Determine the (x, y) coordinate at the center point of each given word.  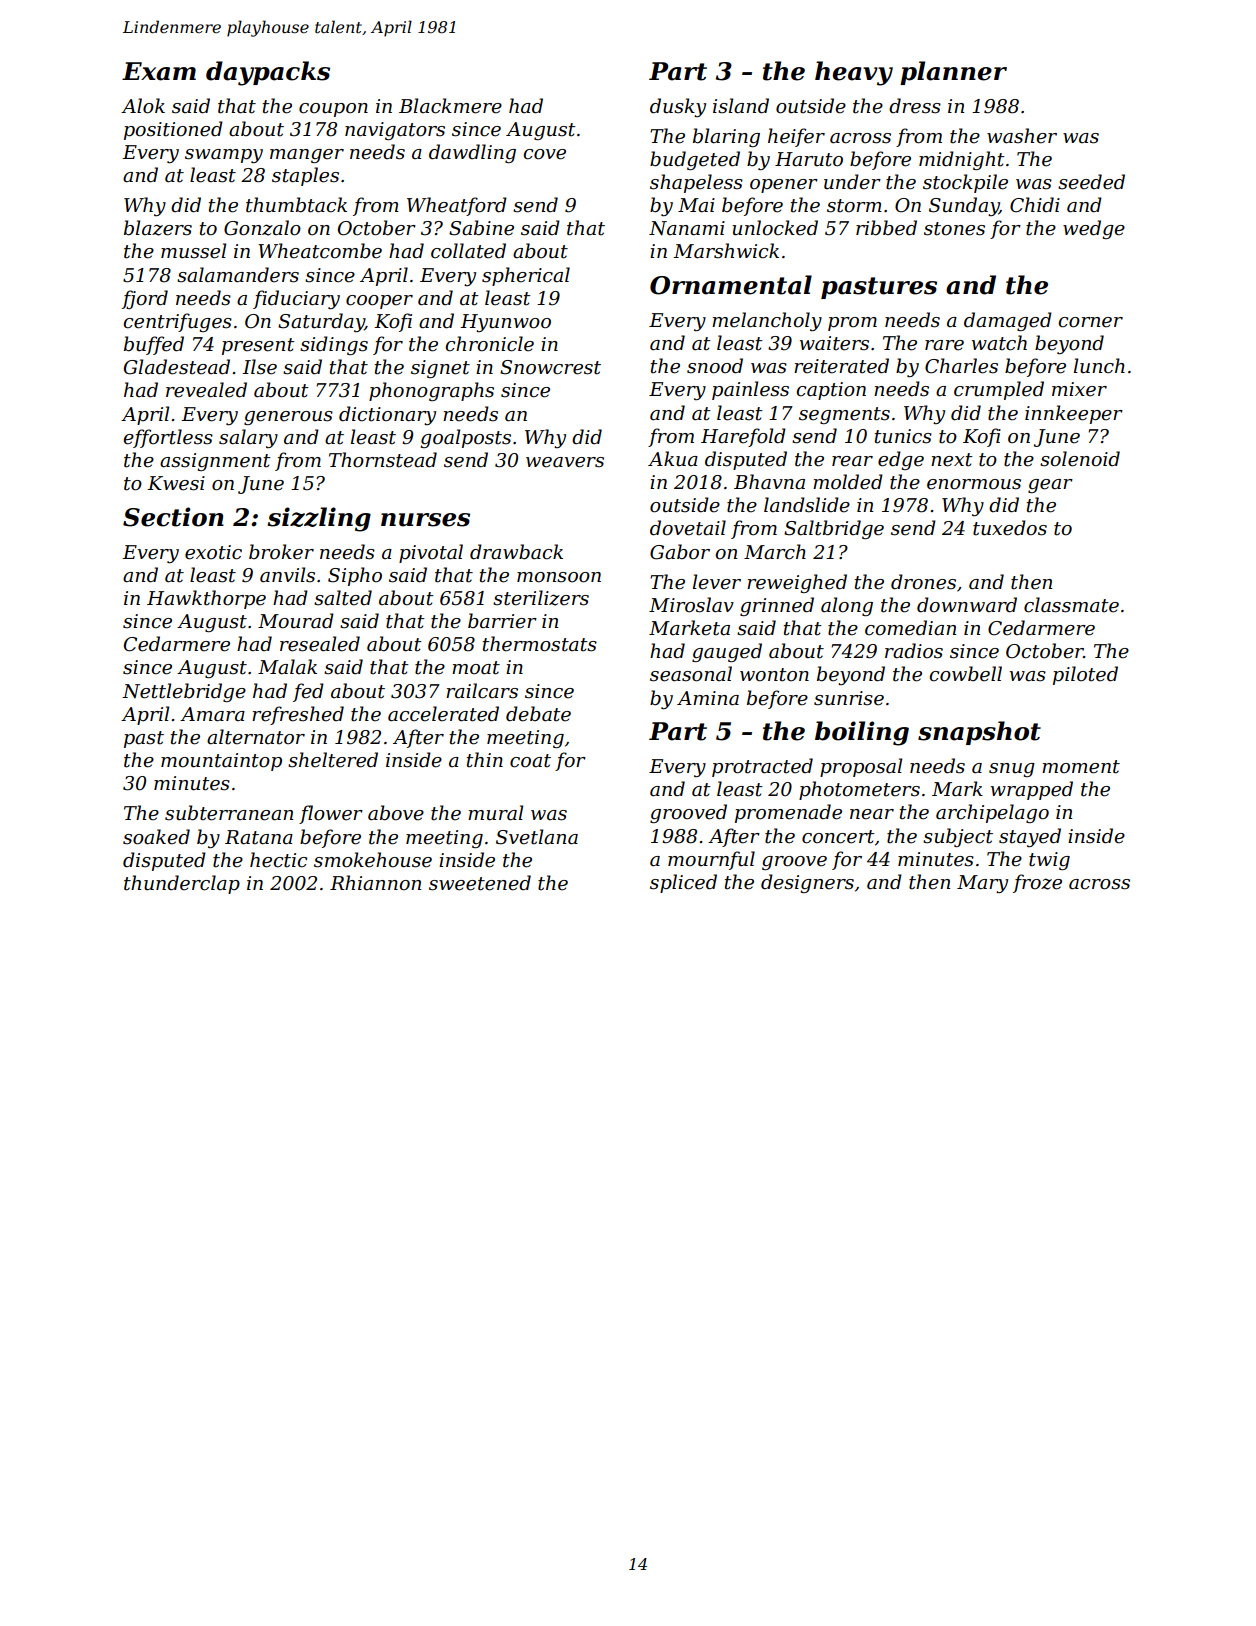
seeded (1091, 182)
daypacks (268, 73)
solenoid (1080, 459)
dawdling (472, 153)
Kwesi (176, 483)
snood (715, 366)
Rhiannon (375, 883)
